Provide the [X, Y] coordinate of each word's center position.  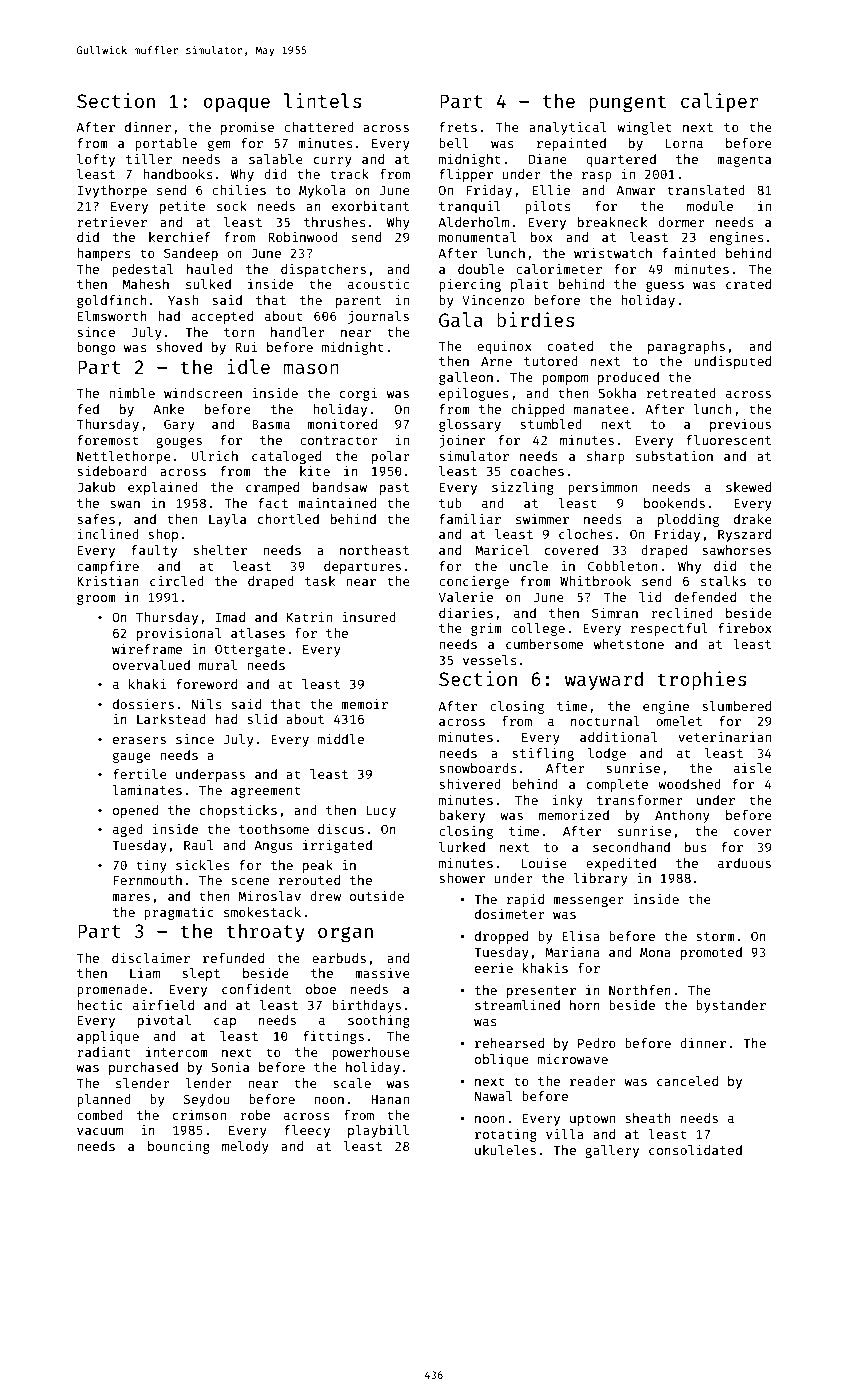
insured [369, 617]
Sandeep [191, 254]
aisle [753, 768]
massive [382, 973]
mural [218, 665]
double [481, 269]
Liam [145, 973]
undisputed [732, 362]
